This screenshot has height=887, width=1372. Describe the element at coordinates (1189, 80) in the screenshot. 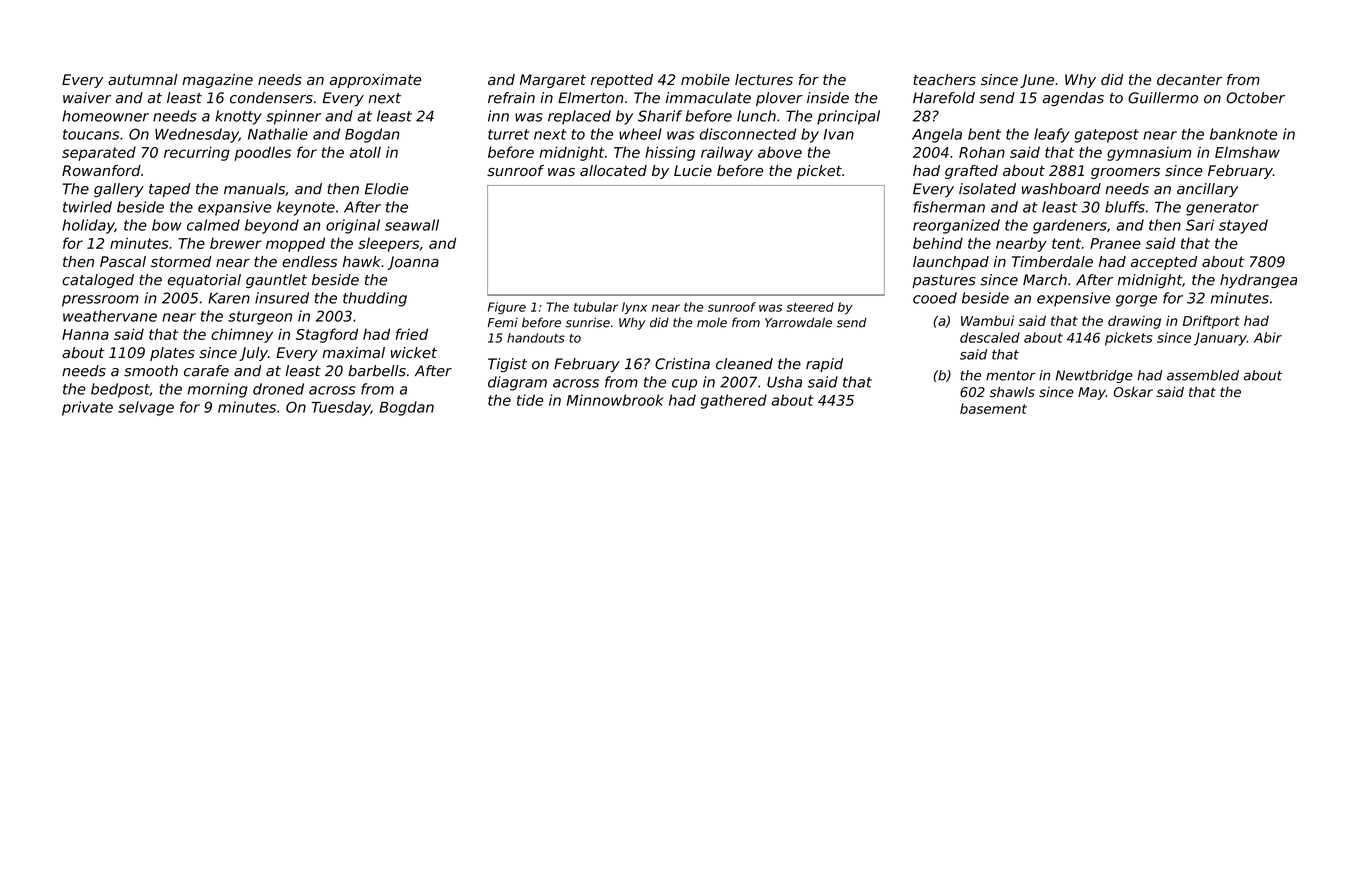

I see `decanter` at that location.
